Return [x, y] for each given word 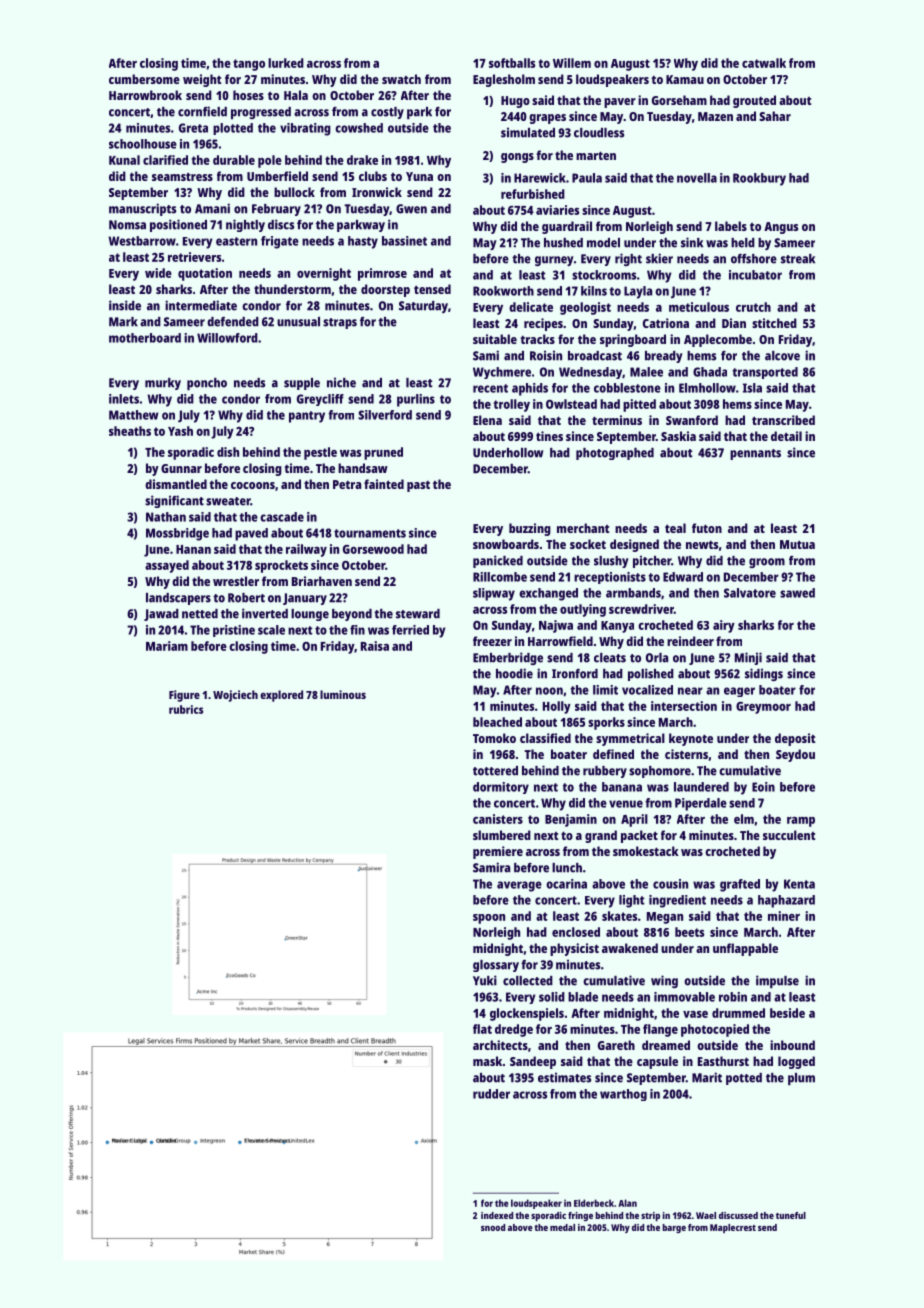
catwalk [764, 63]
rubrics [186, 709]
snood [493, 1227]
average [519, 886]
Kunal [124, 160]
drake [362, 160]
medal [562, 1227]
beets [689, 932]
